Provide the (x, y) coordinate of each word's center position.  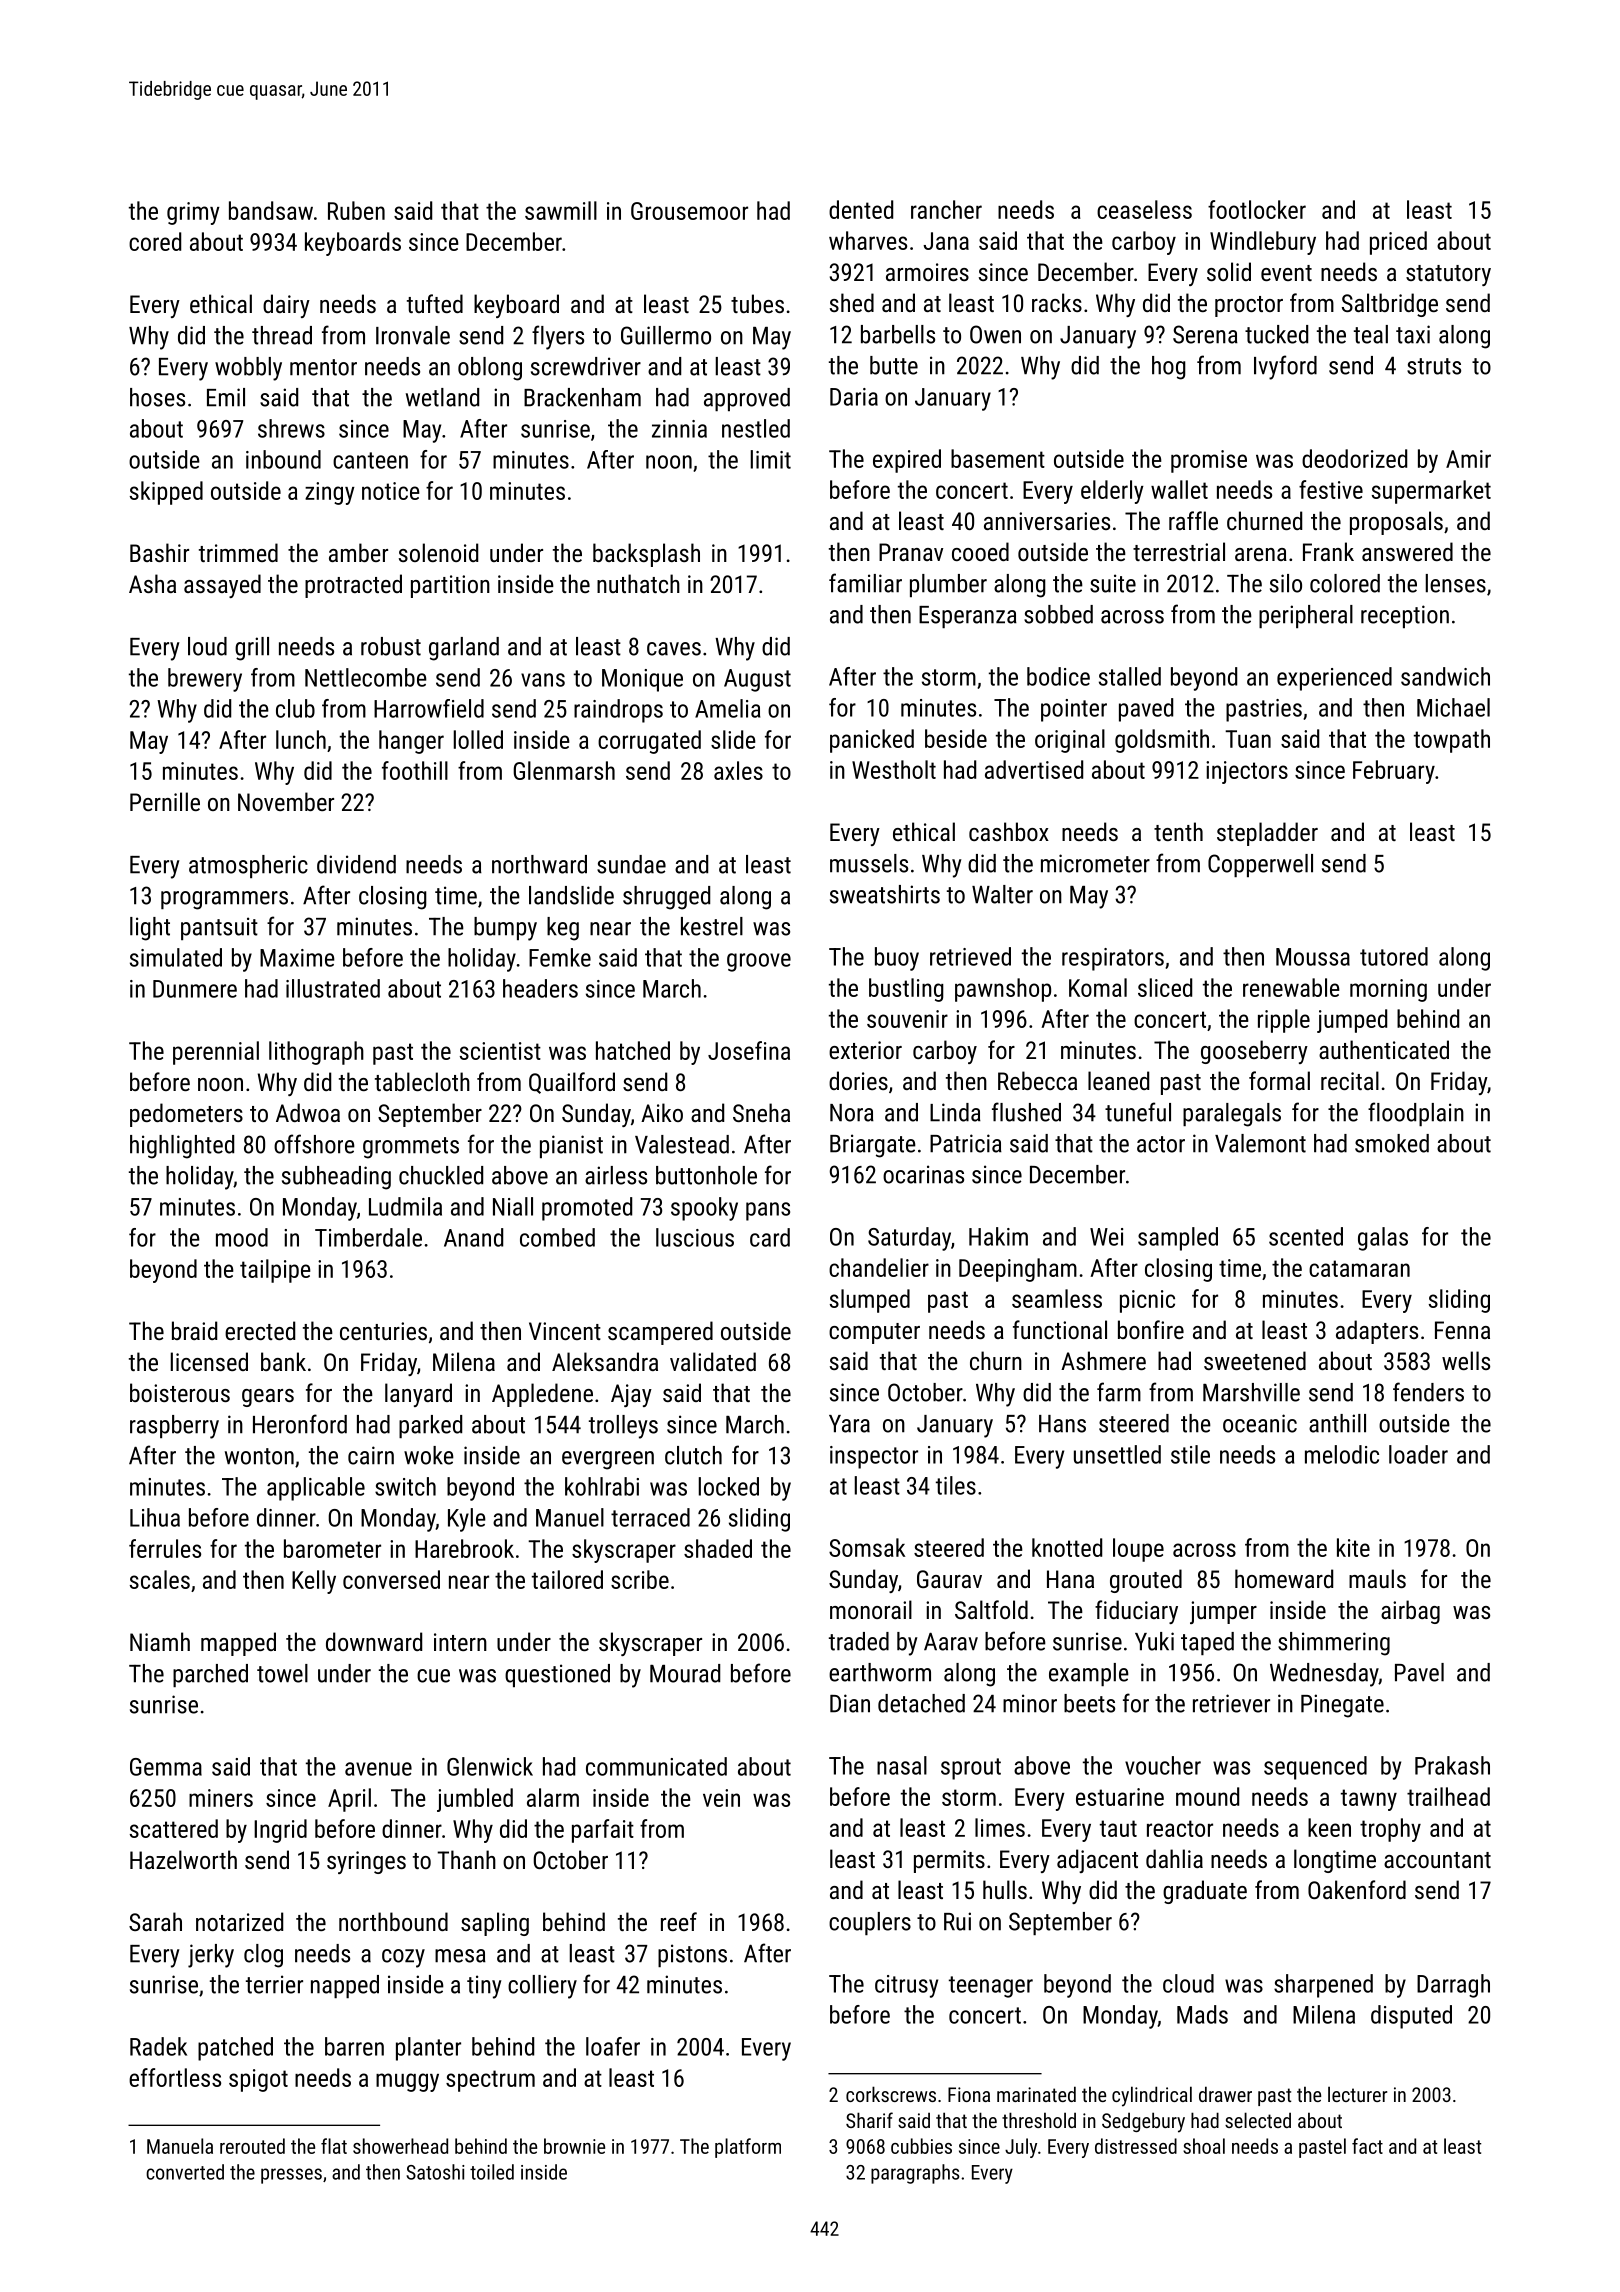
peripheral (1306, 616)
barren (354, 2046)
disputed (1411, 2017)
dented (861, 209)
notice (391, 491)
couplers (870, 1923)
